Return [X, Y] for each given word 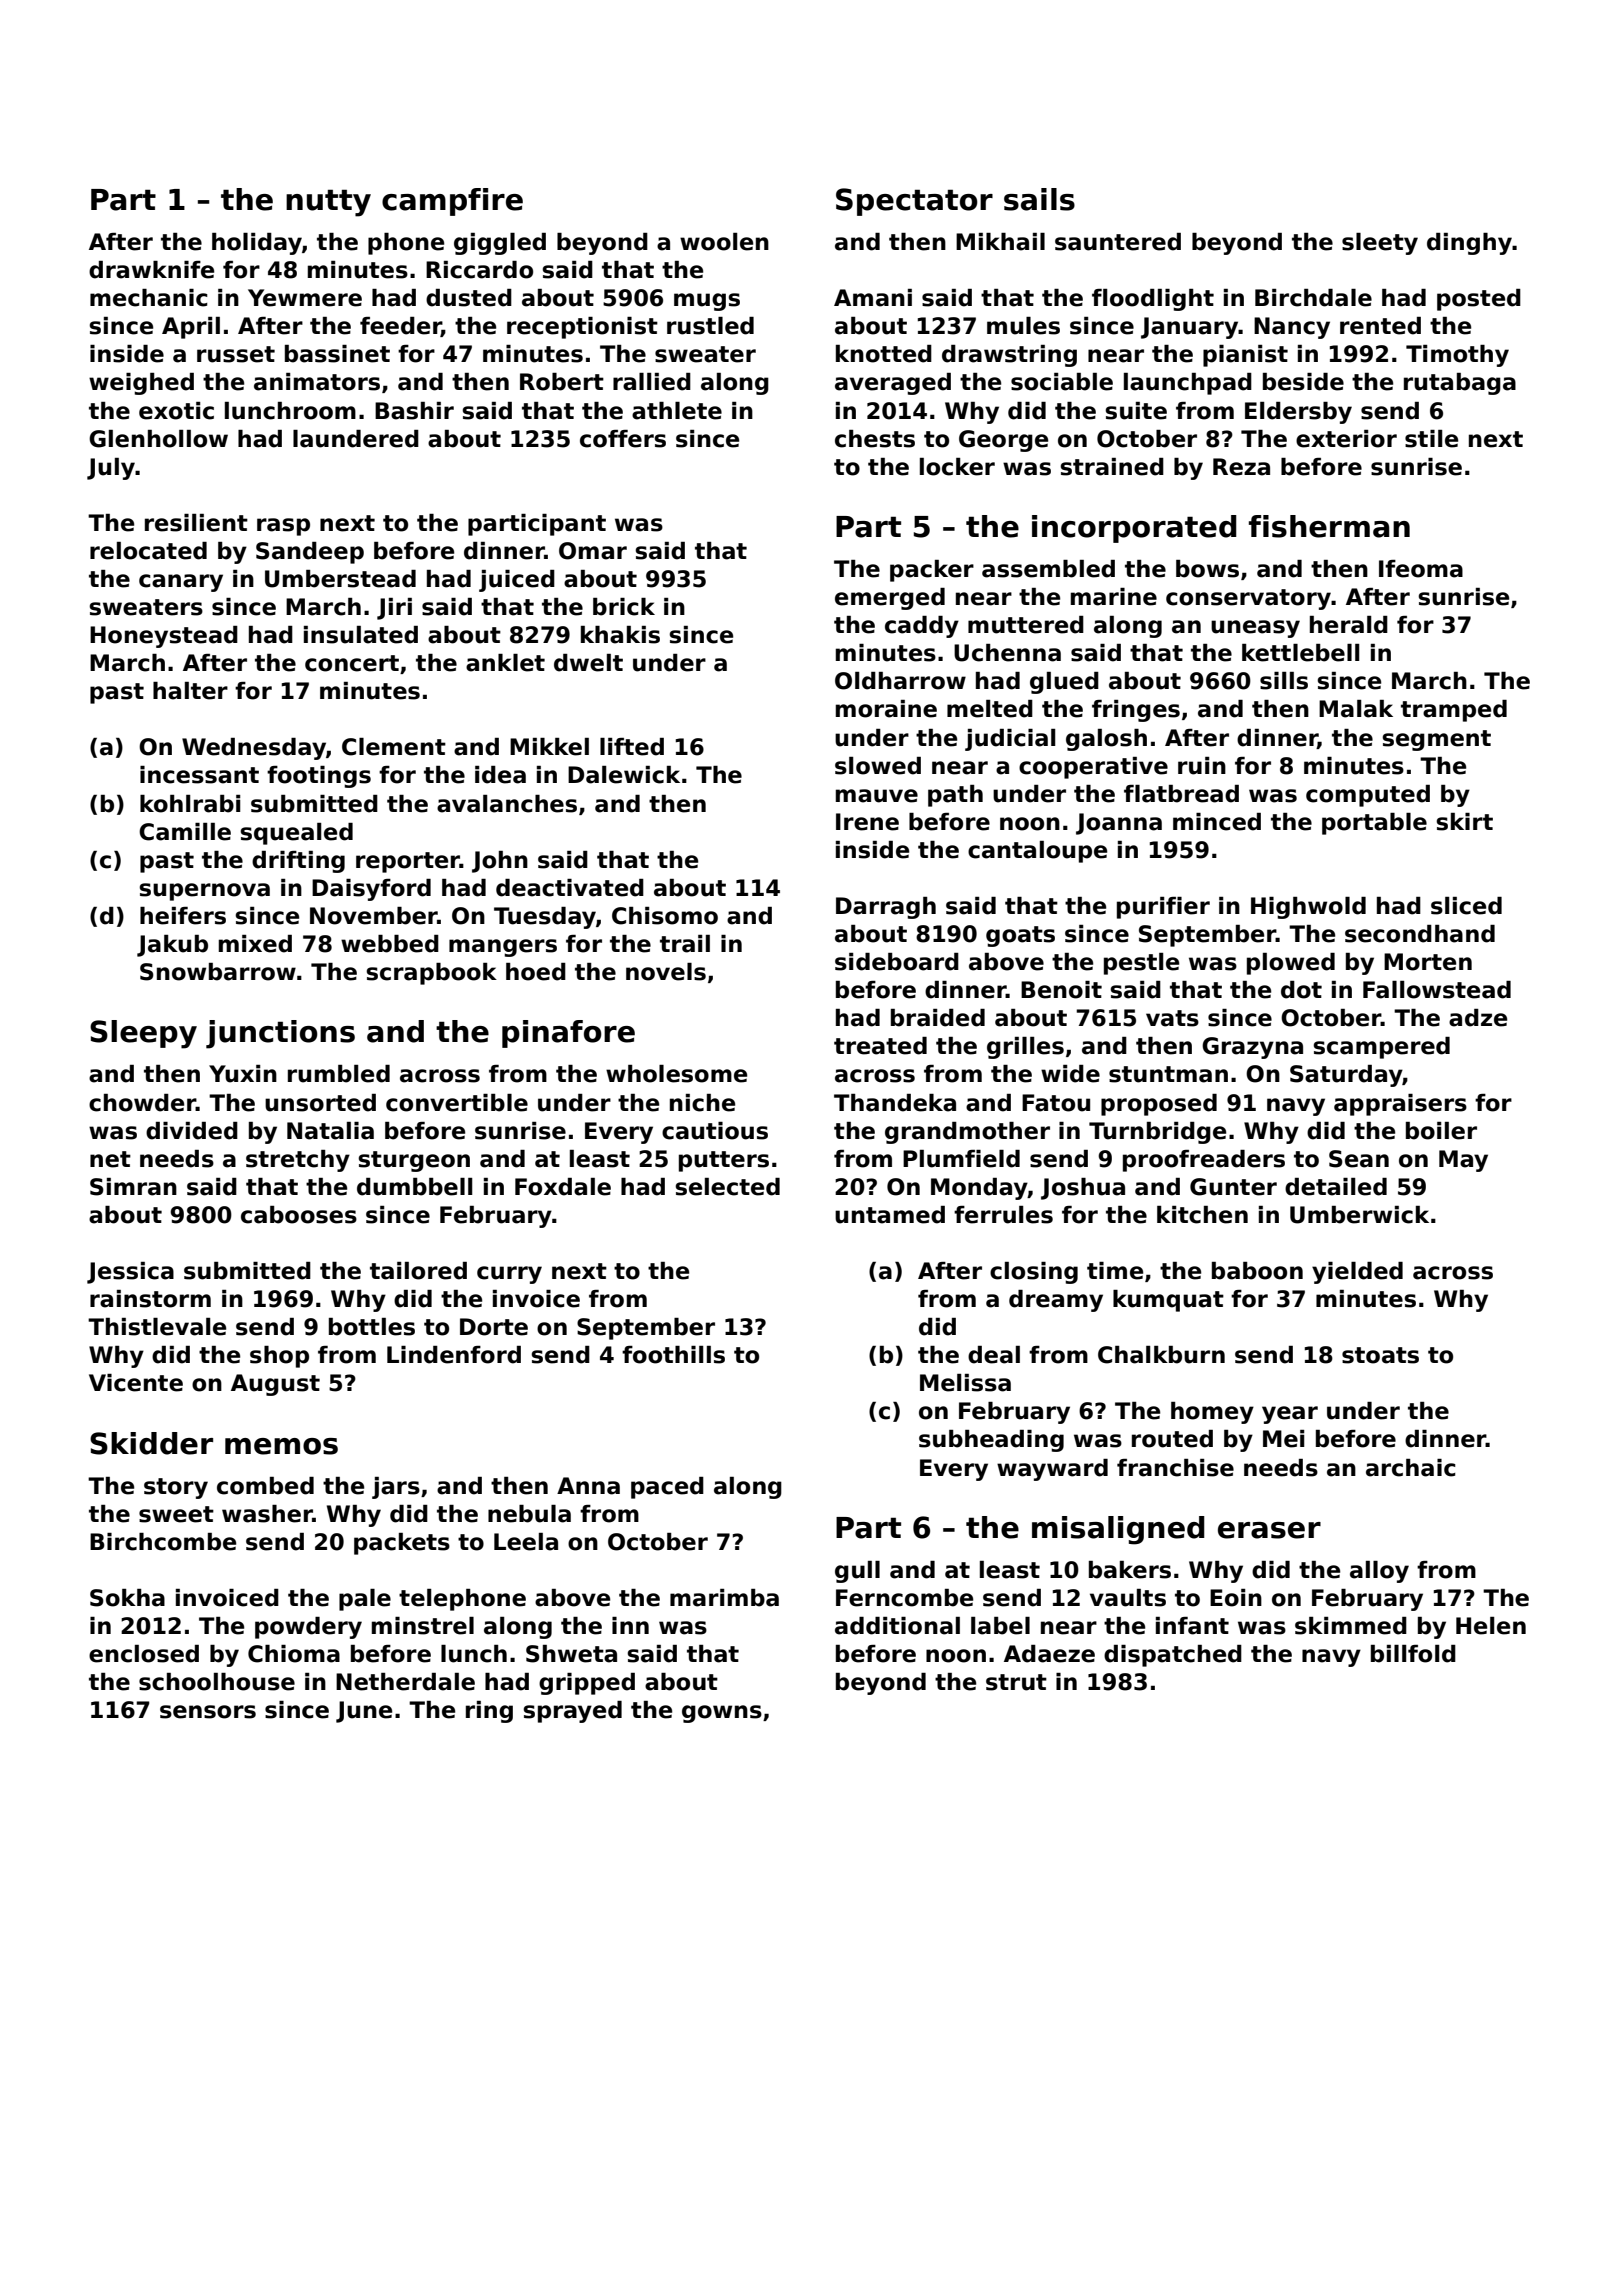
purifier [1163, 908]
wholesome [676, 1074]
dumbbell [414, 1187]
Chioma [294, 1654]
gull [857, 1572]
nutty [328, 203]
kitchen [1202, 1215]
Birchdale [1313, 298]
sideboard [897, 962]
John [500, 862]
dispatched [1173, 1656]
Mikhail [1000, 242]
